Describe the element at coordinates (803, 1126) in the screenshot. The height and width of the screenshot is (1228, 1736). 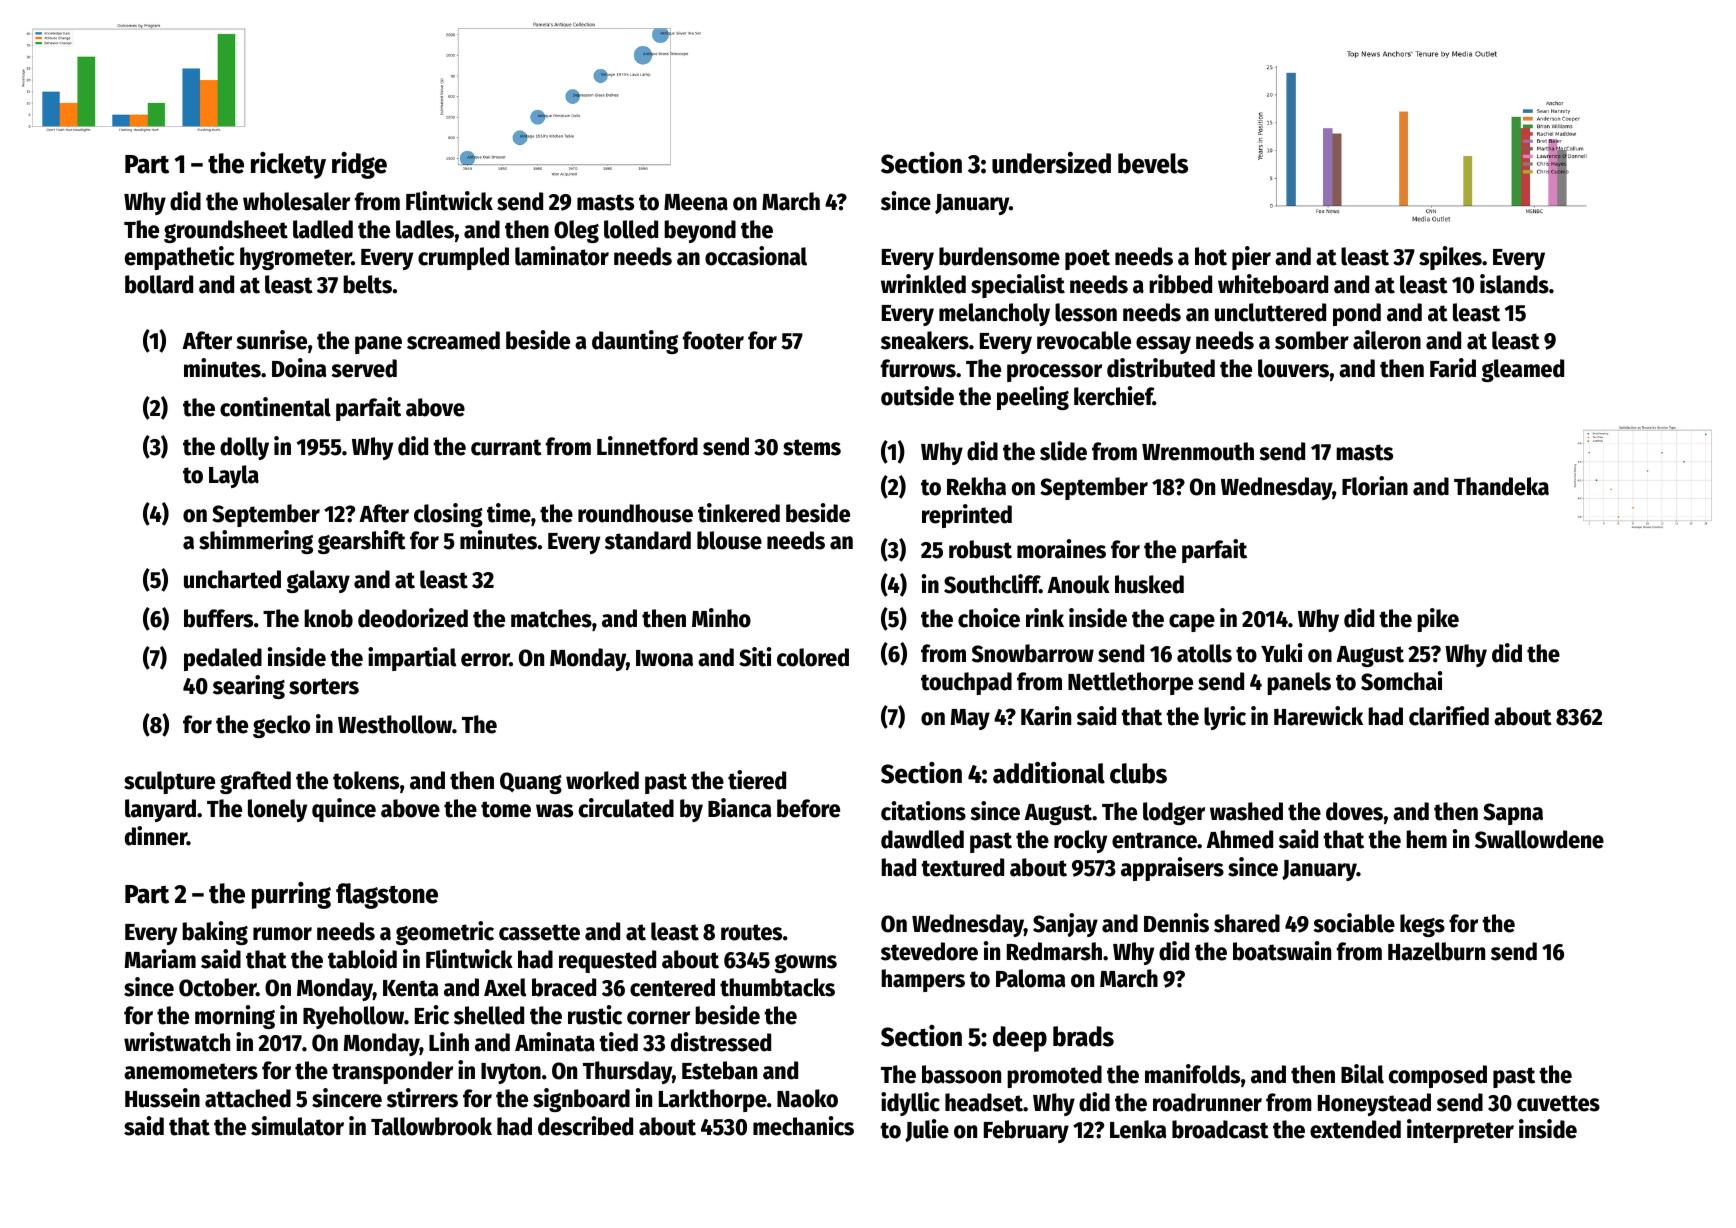
I see `mechanics` at that location.
